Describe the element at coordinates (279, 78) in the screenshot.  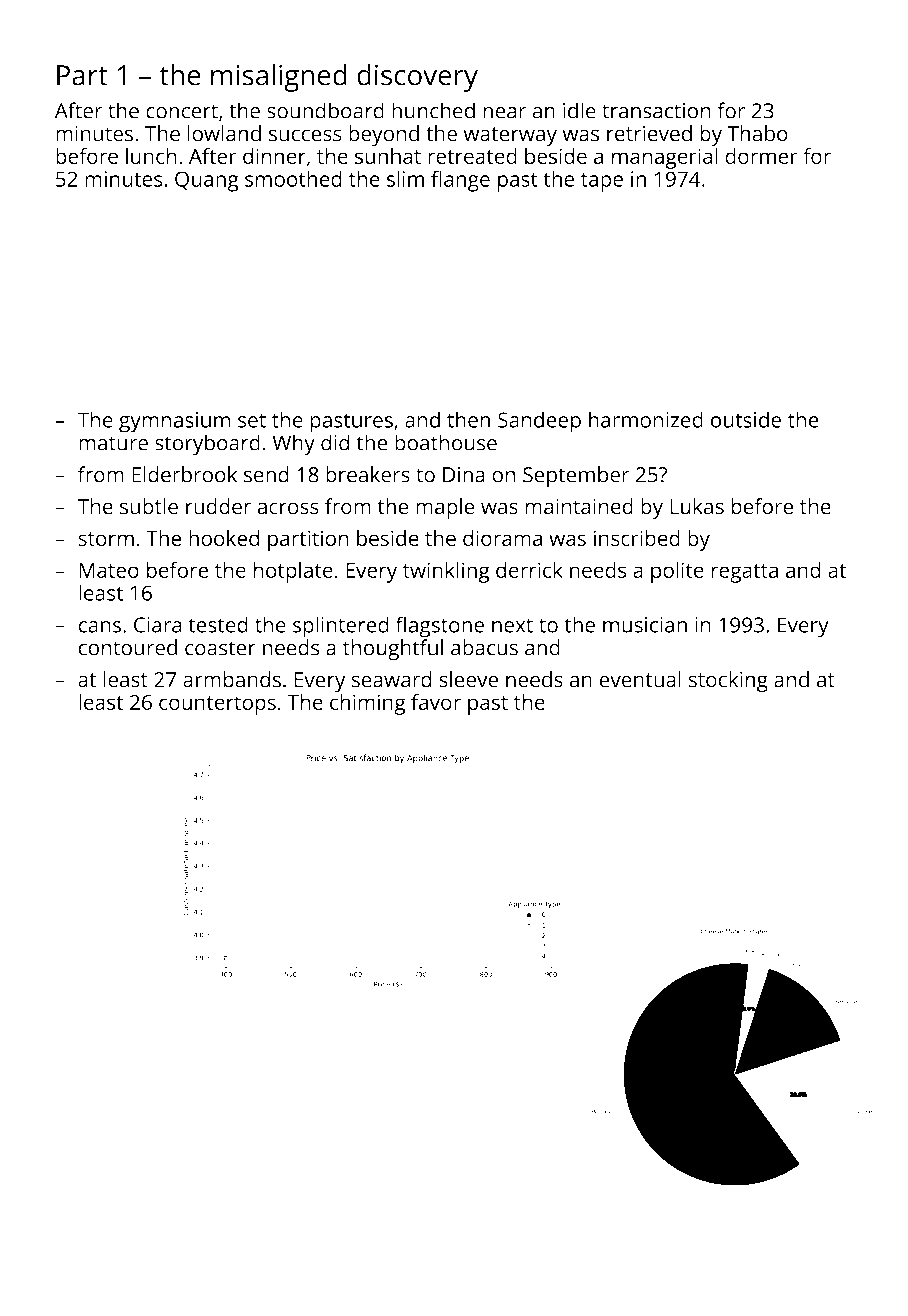
I see `misaligned` at that location.
